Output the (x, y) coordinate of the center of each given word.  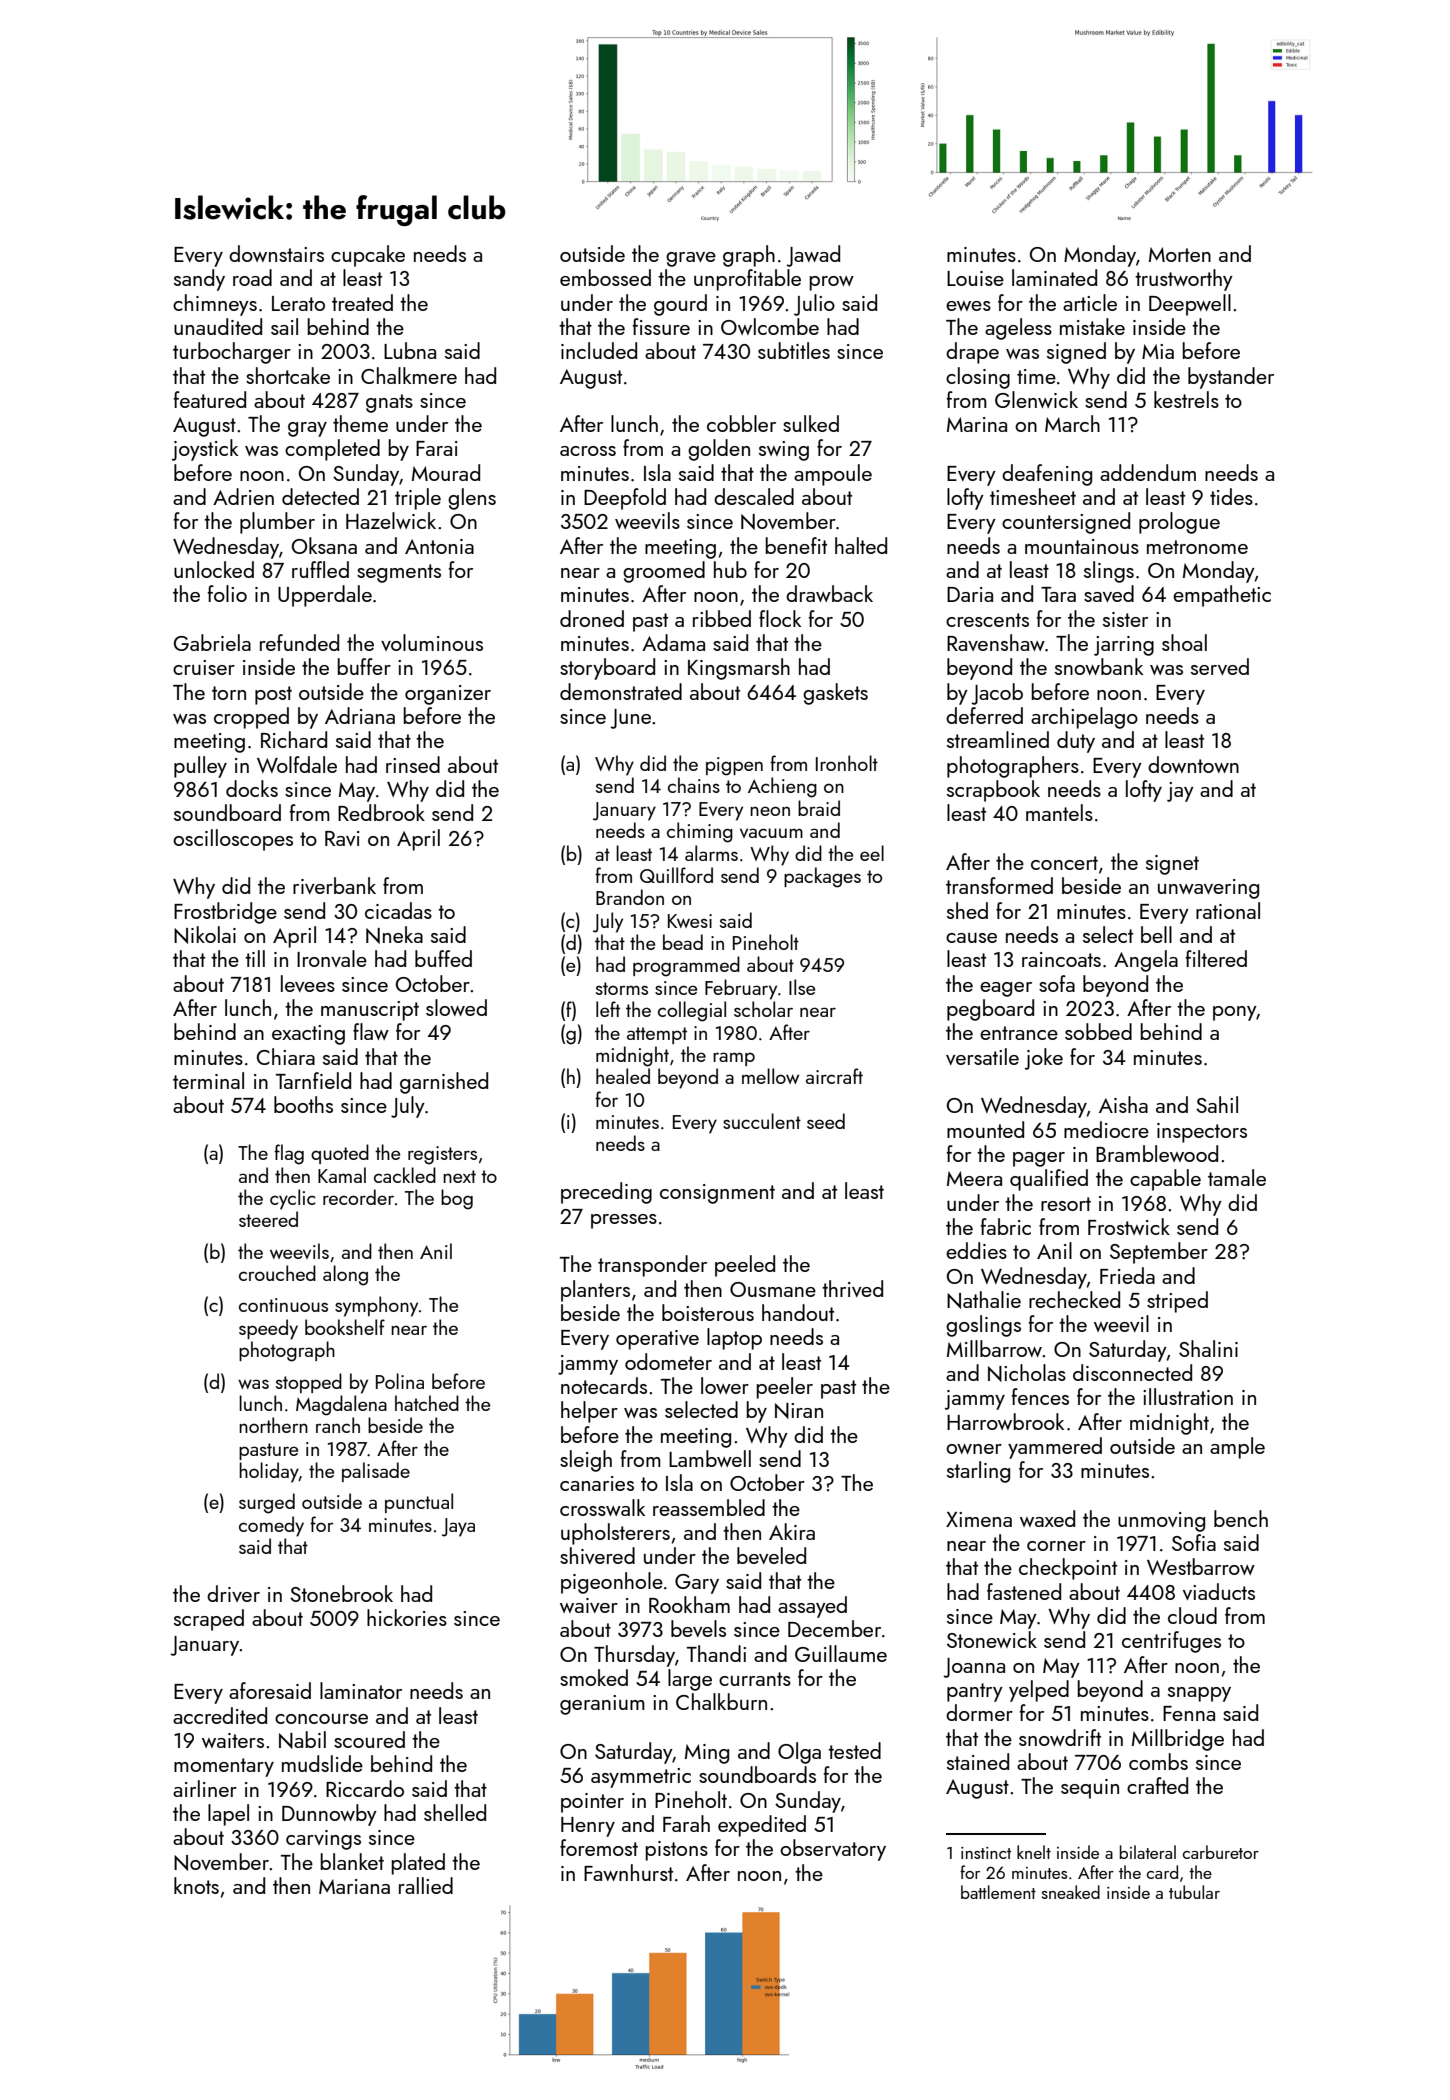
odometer (668, 1361)
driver (233, 1593)
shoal (1184, 642)
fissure (661, 326)
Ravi (342, 838)
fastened (1024, 1591)
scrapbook (993, 791)
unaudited (218, 326)
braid (819, 808)
